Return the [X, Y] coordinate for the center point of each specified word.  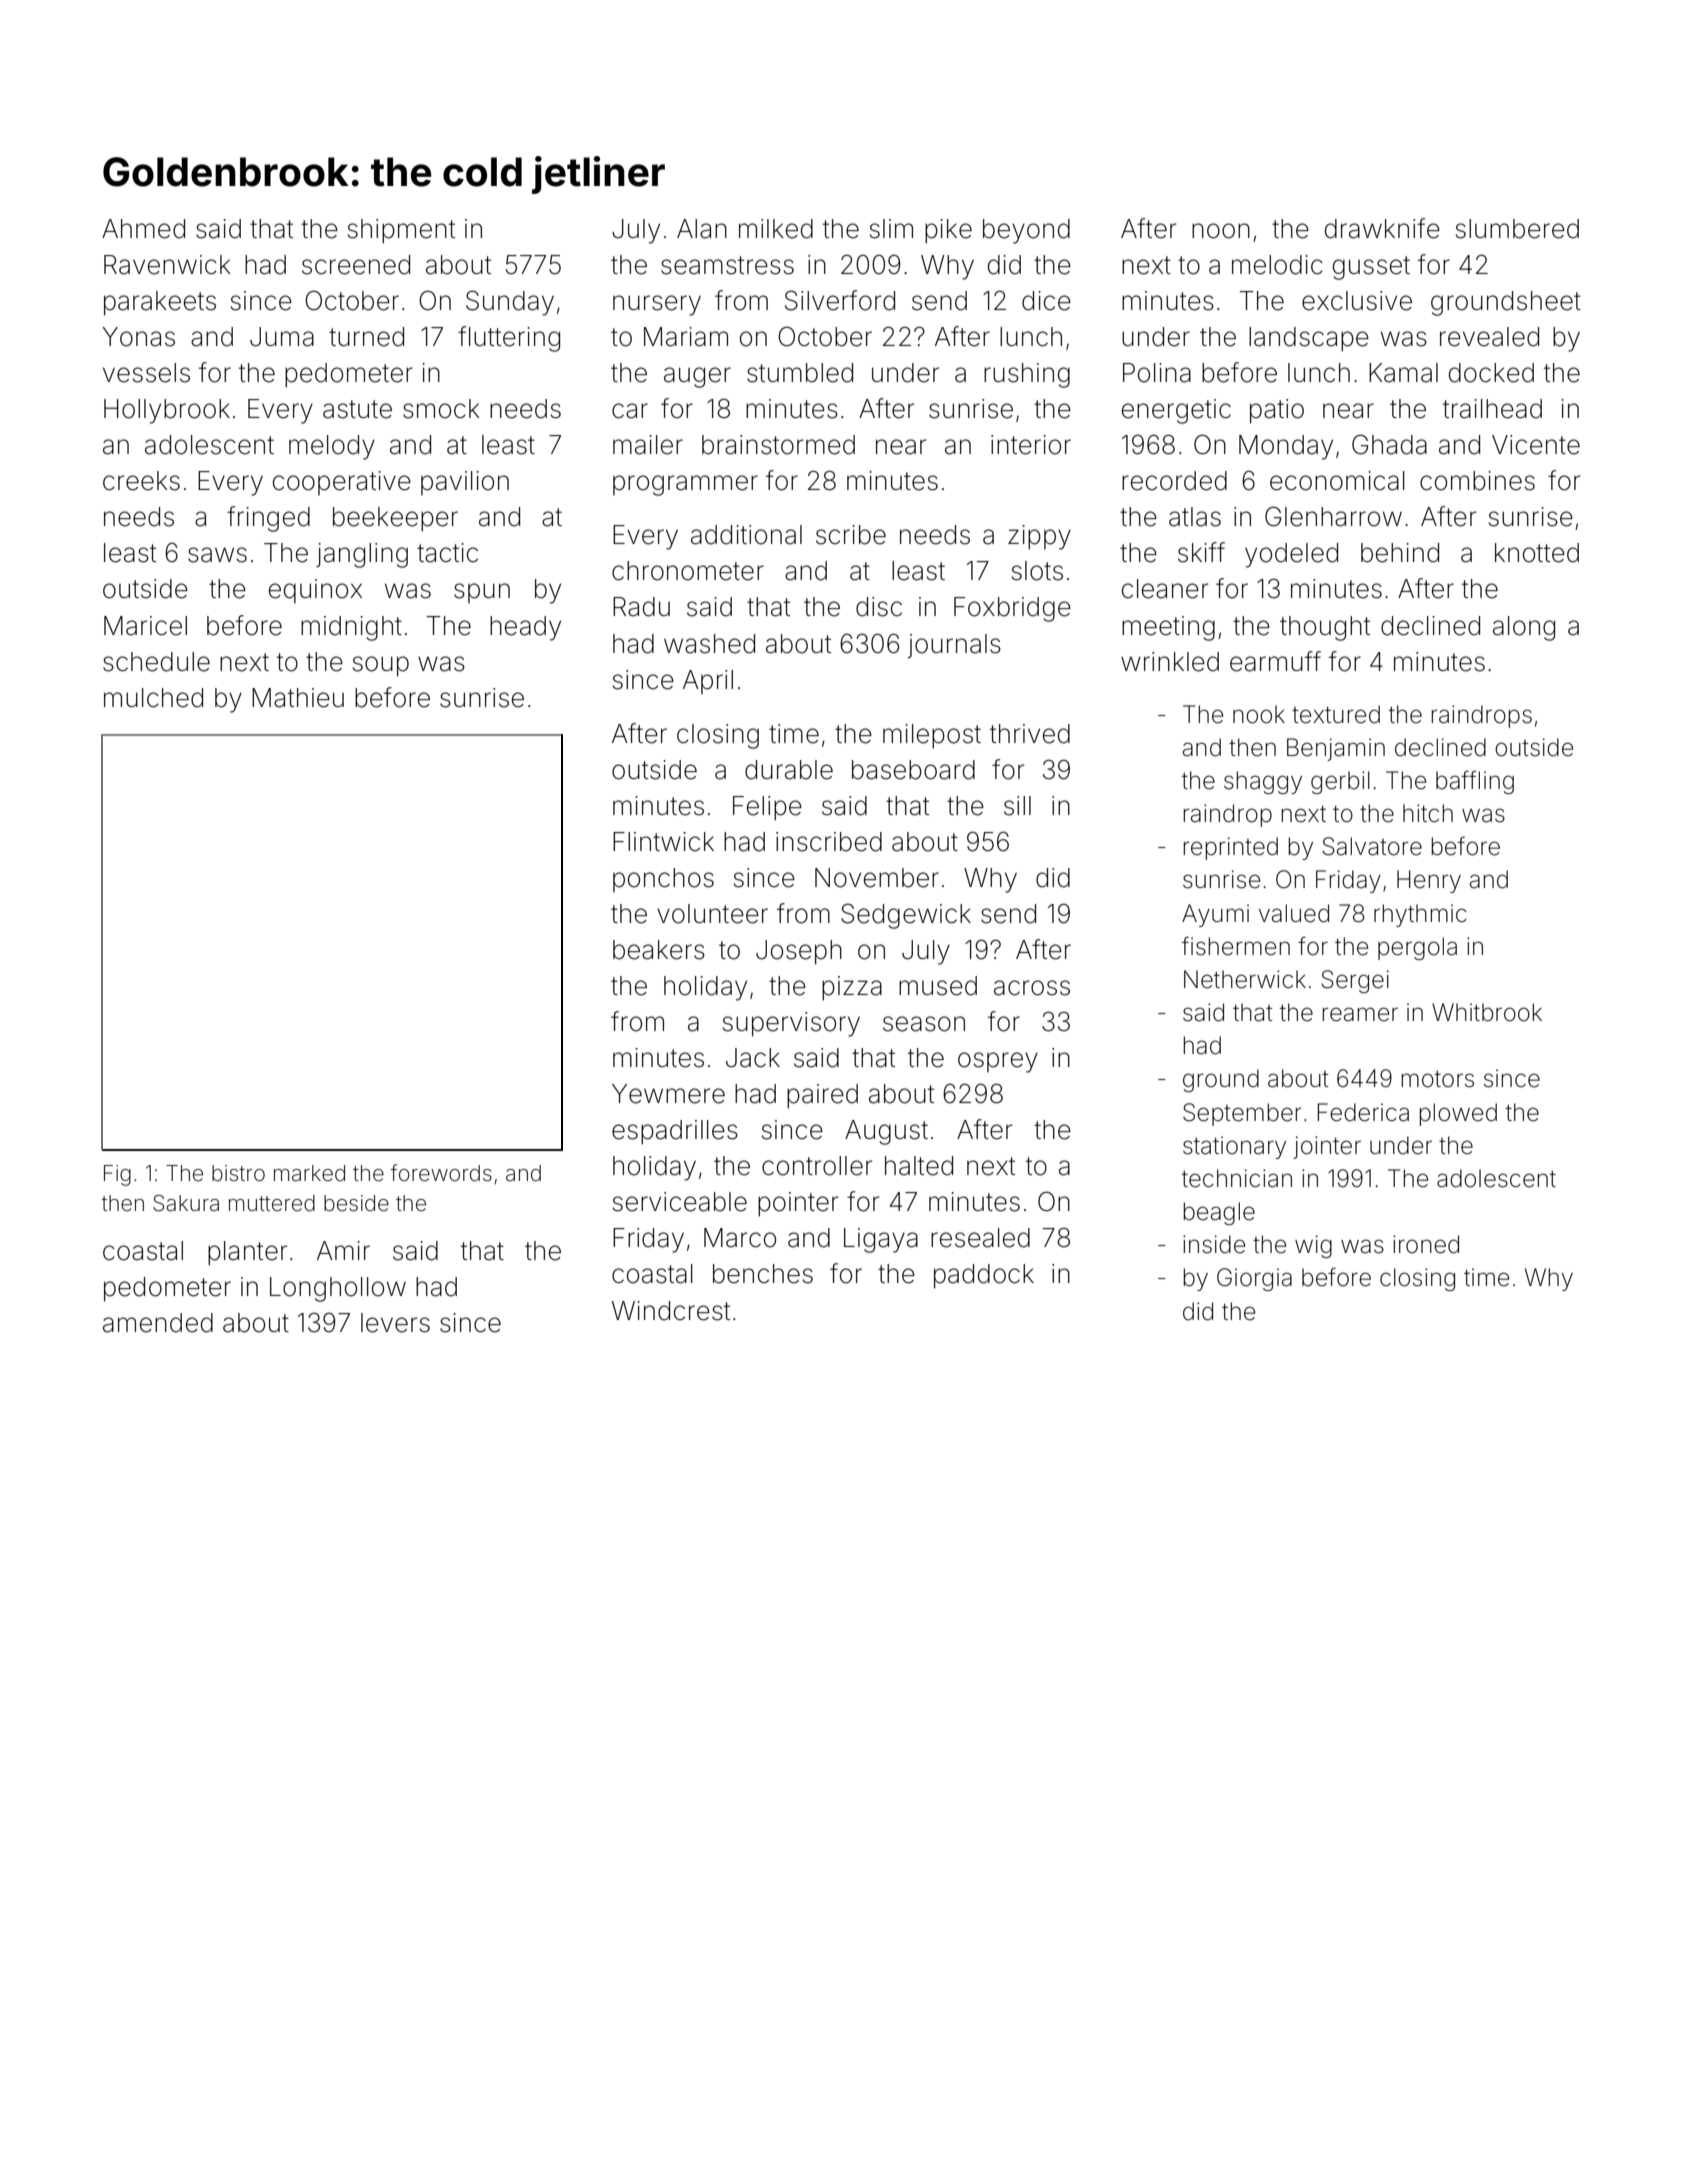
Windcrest [671, 1311]
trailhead [1492, 409]
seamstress [727, 265]
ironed [1426, 1244]
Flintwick [663, 841]
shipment [401, 231]
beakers [659, 950]
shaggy [1263, 782]
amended [158, 1323]
